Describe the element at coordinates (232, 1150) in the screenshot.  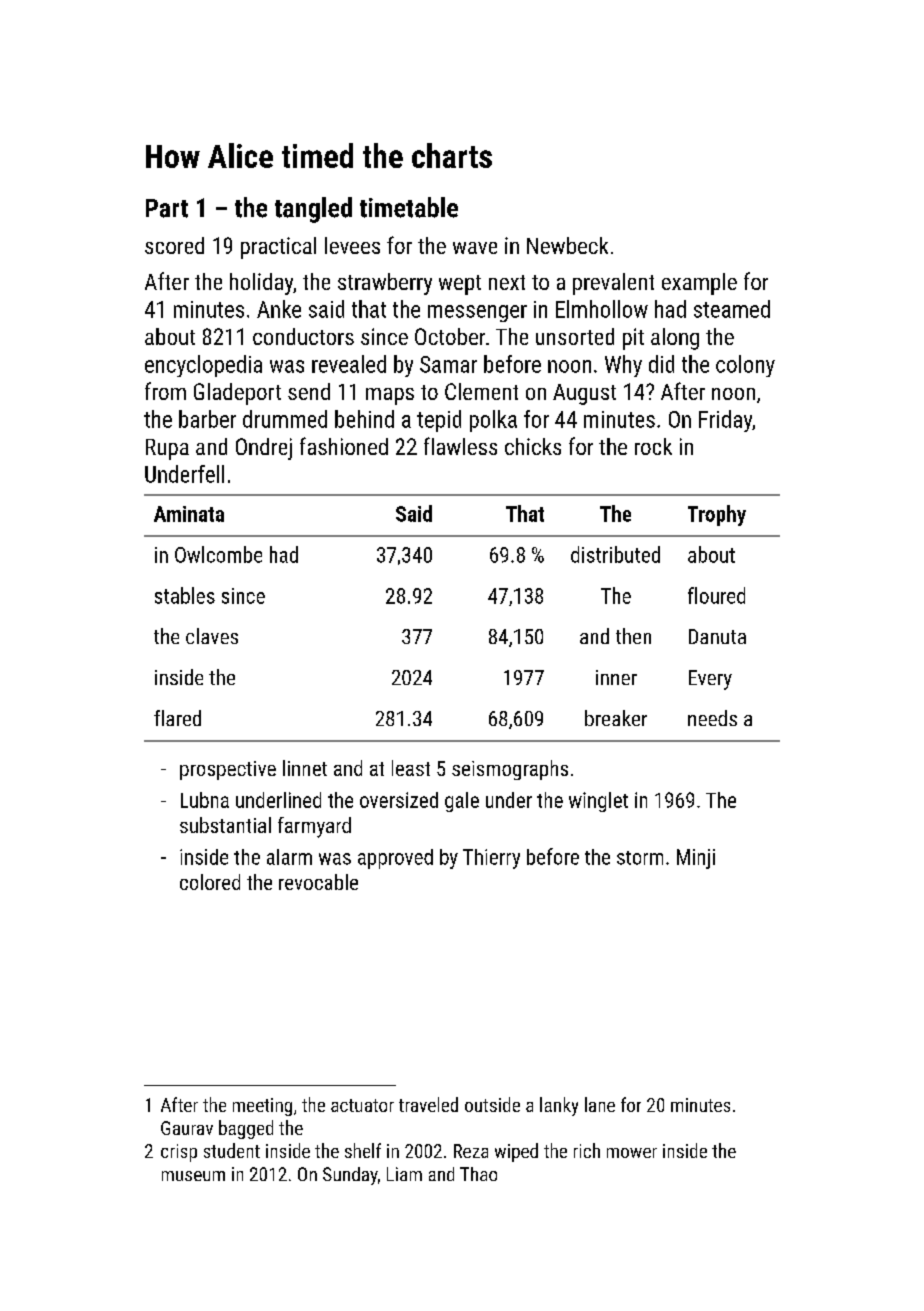
I see `student` at that location.
